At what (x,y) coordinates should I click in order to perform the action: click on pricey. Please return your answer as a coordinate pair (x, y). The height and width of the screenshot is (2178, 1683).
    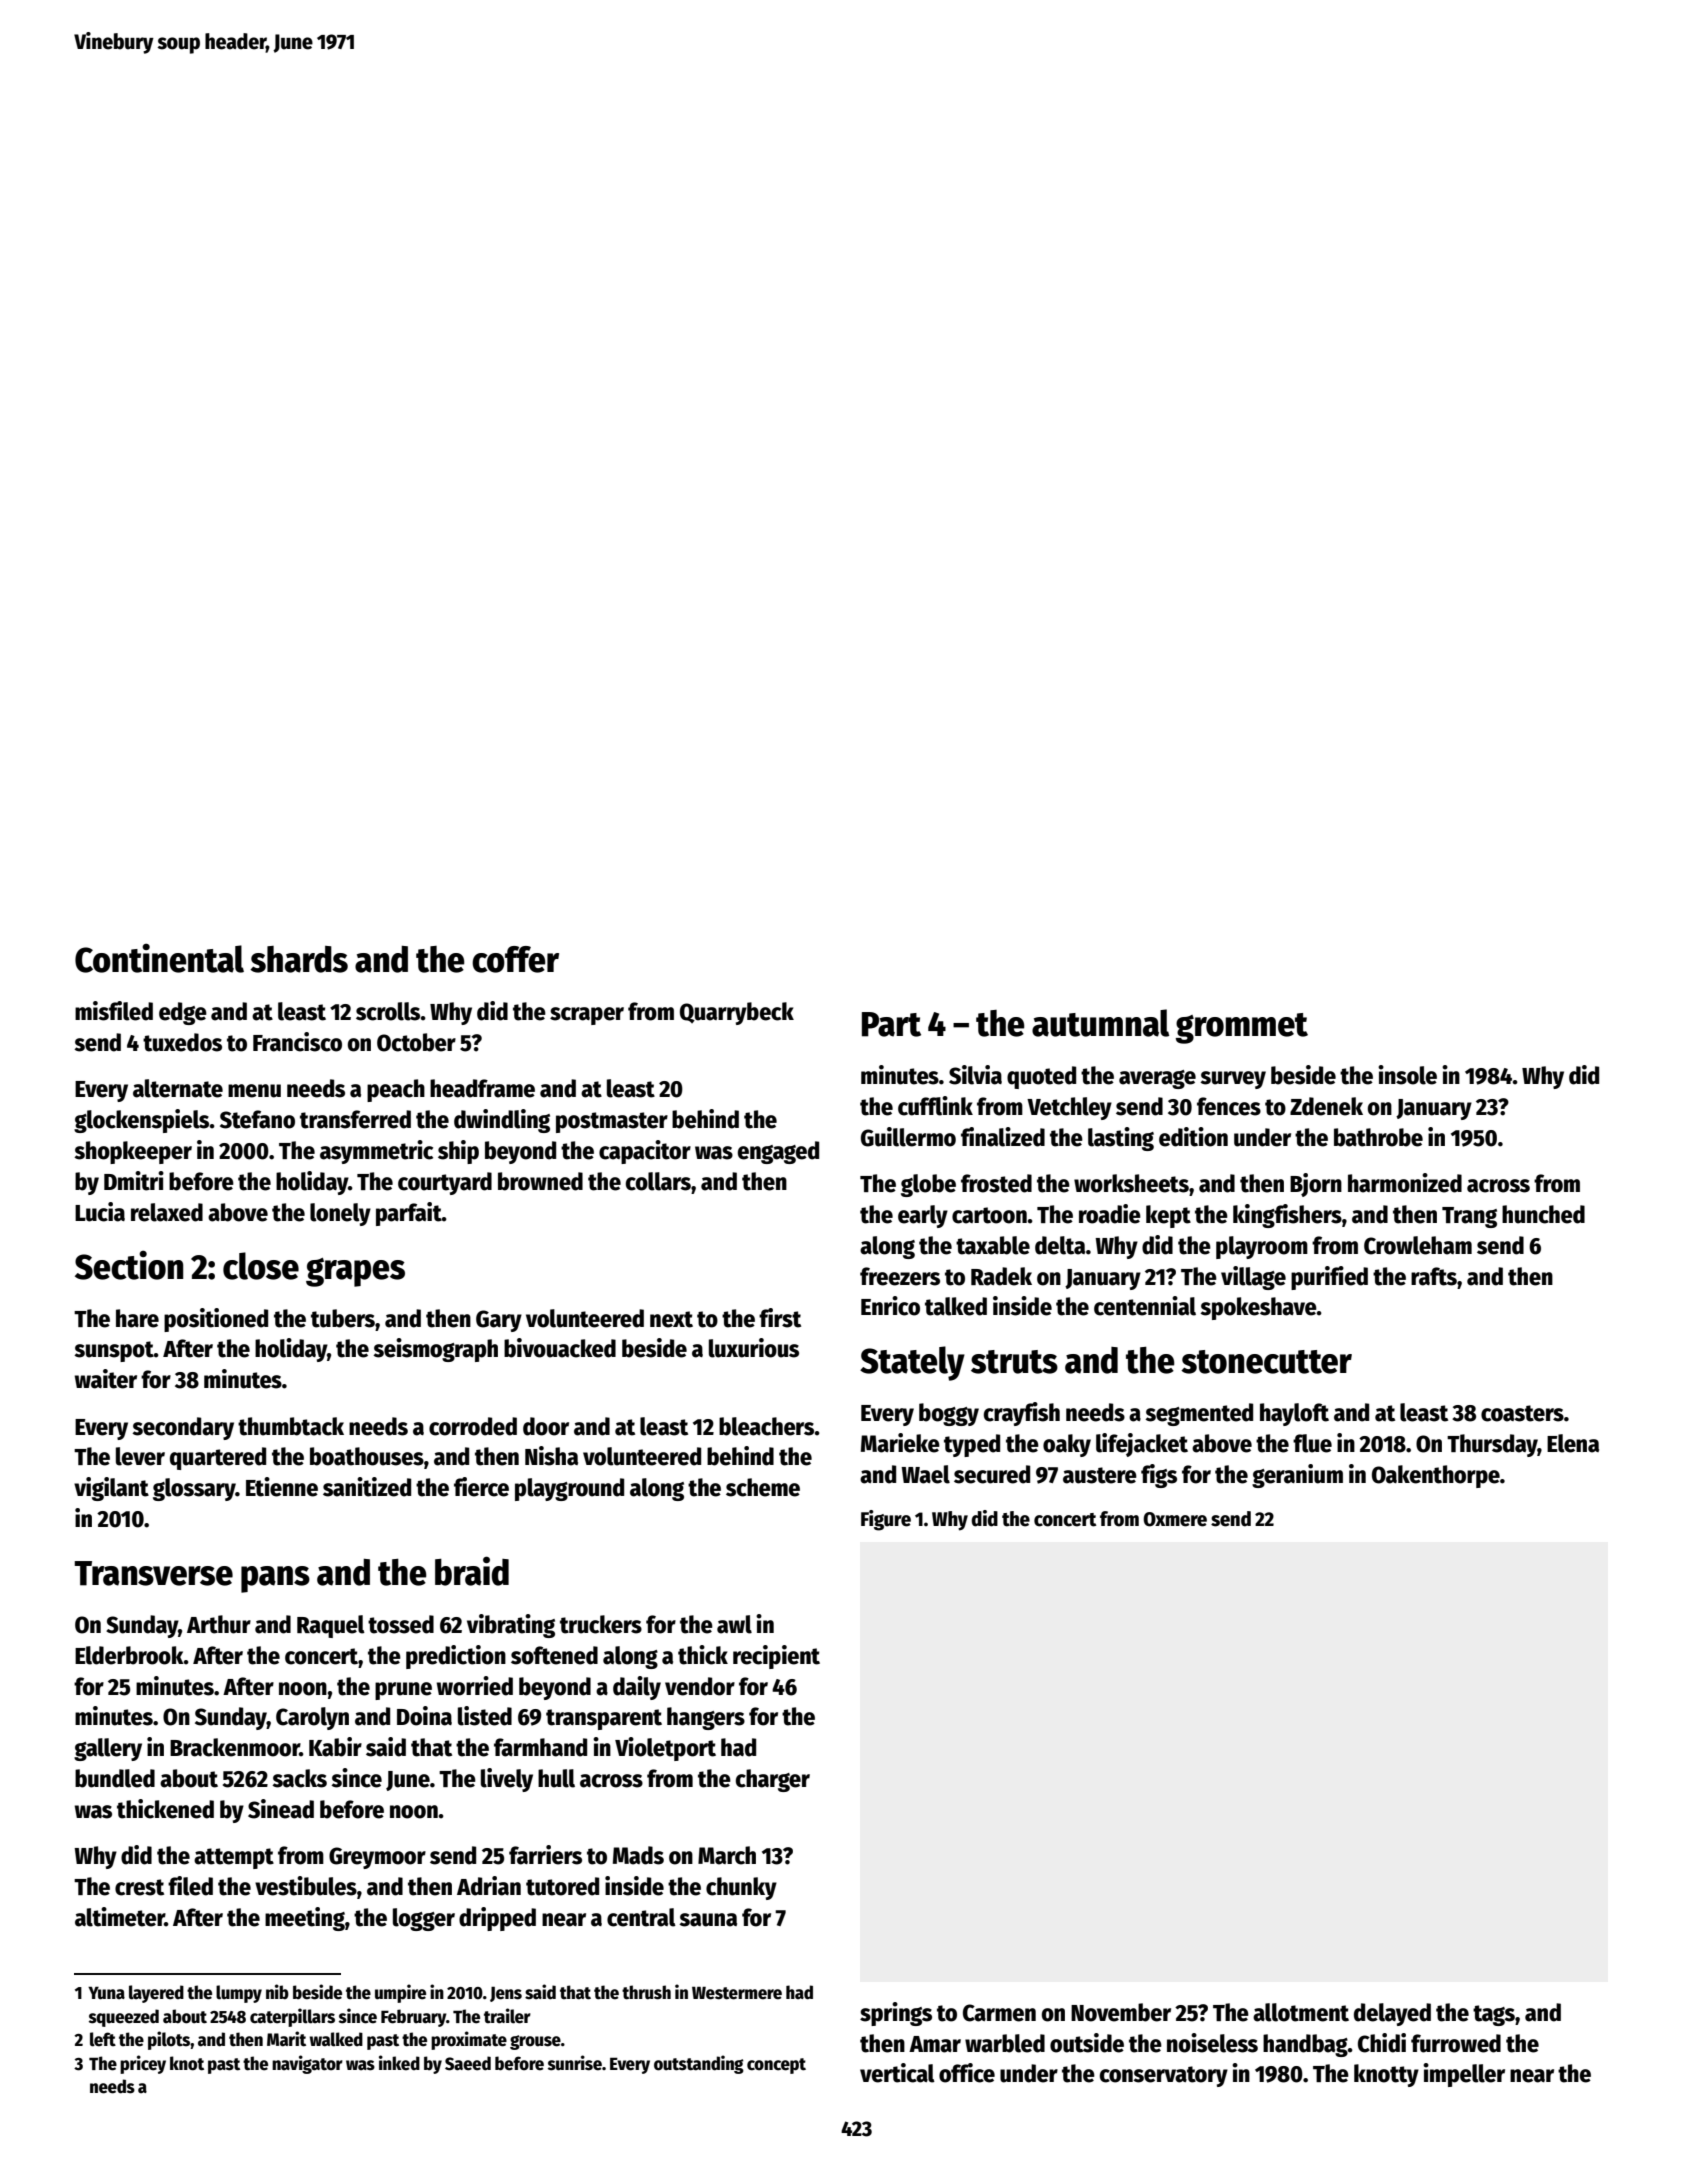
    Looking at the image, I should click on (143, 2064).
